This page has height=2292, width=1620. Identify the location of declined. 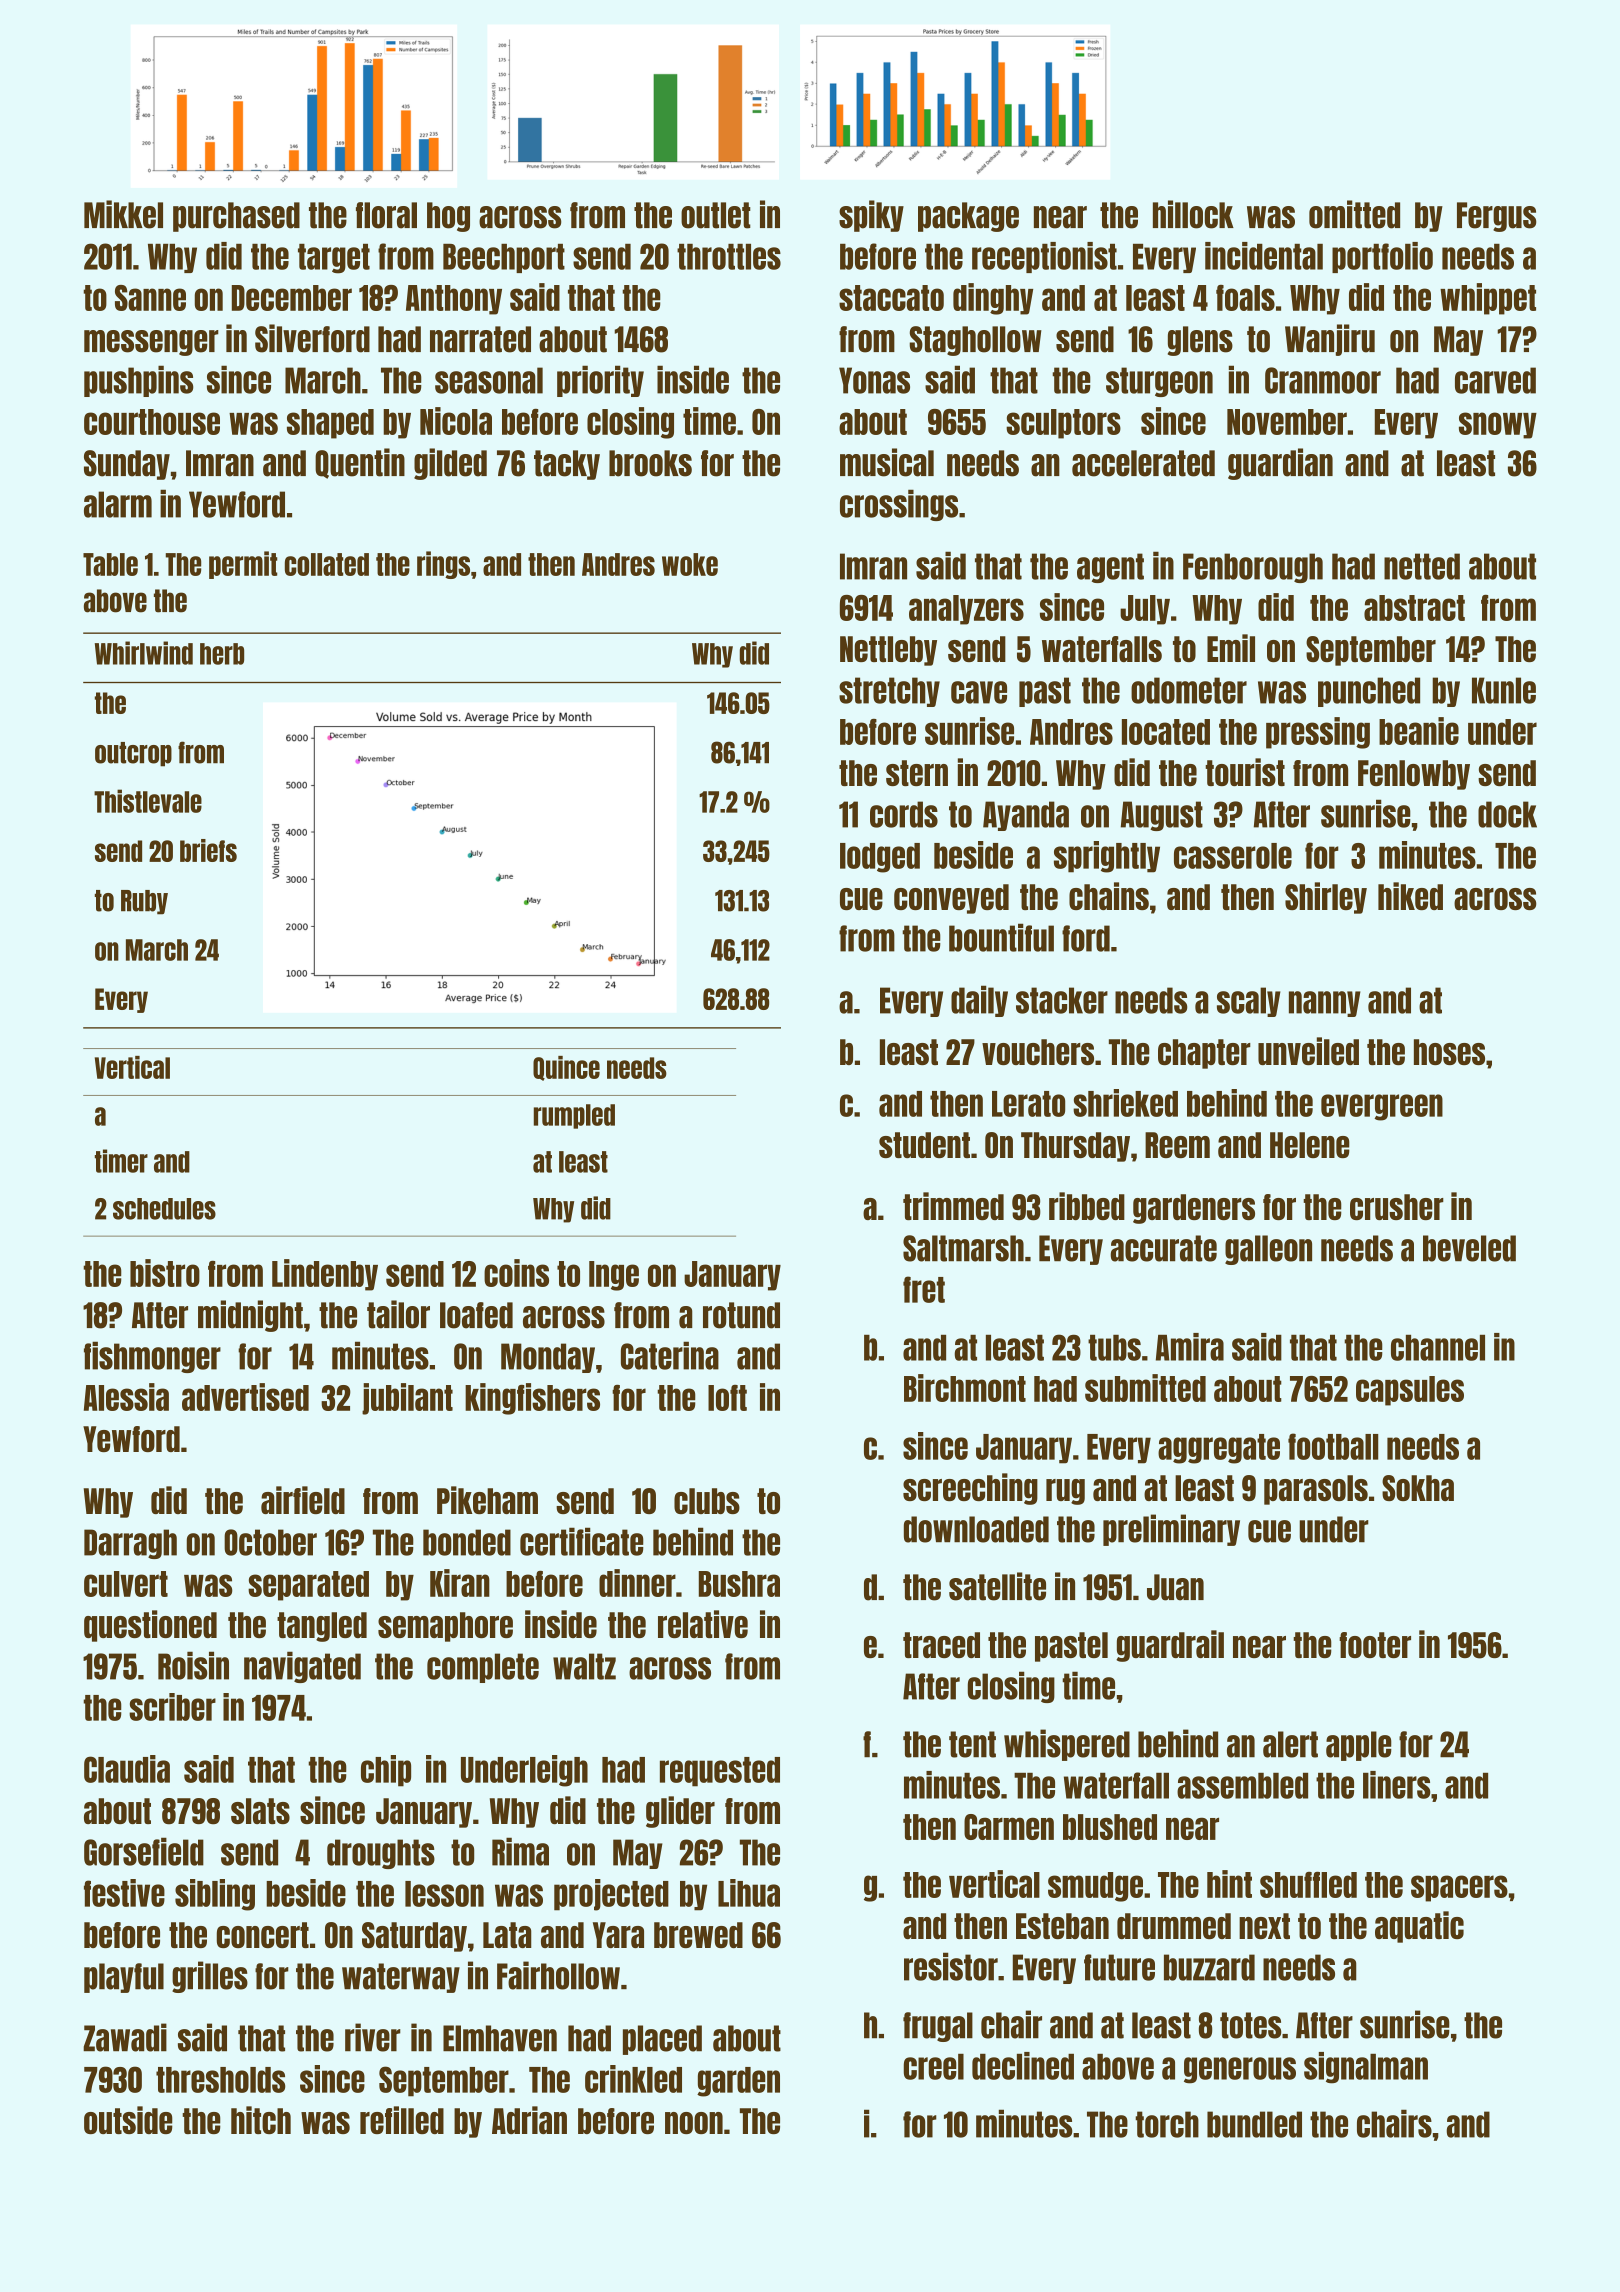
(1023, 2066).
